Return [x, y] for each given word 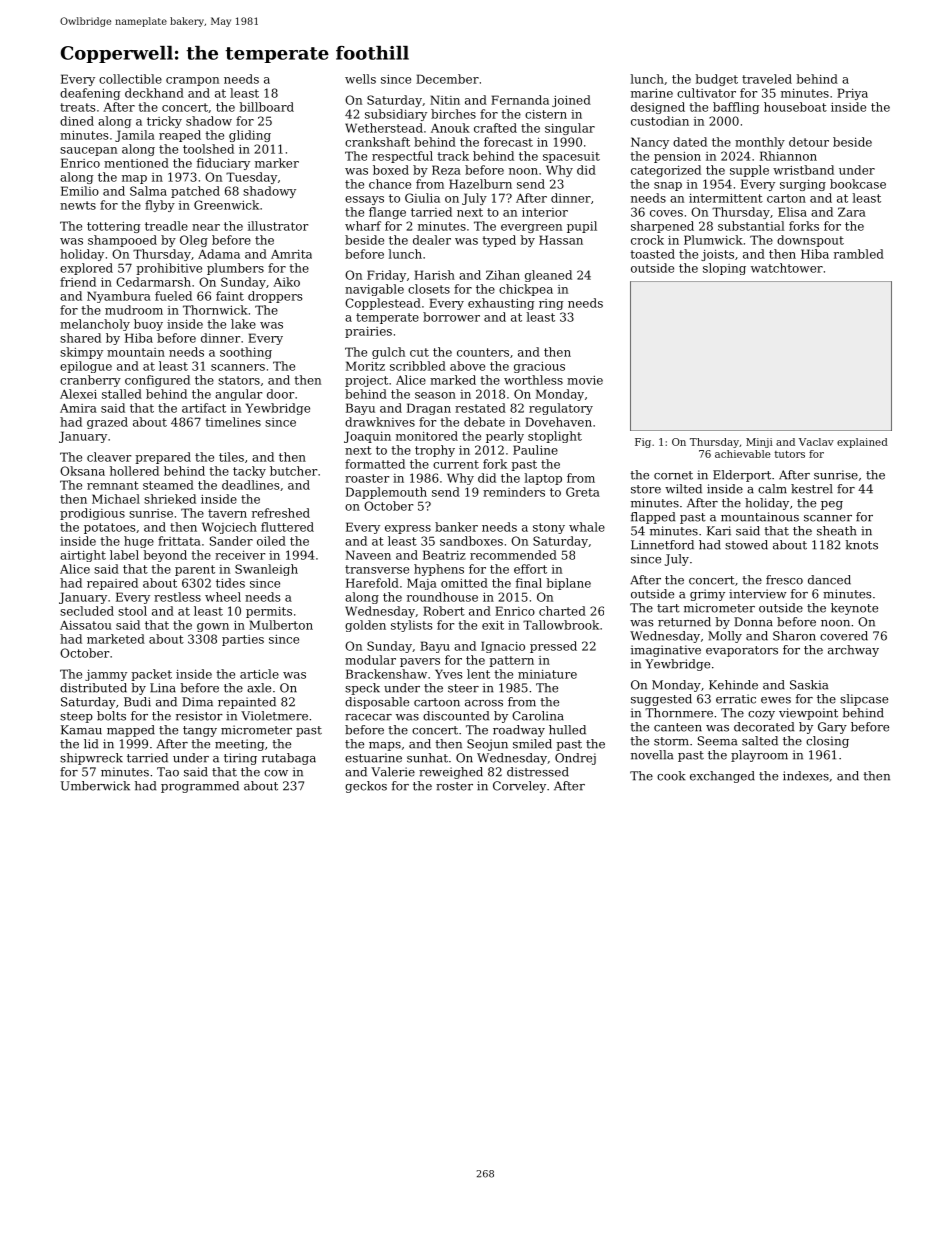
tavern [227, 513]
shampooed [122, 241]
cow [276, 773]
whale [587, 527]
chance [390, 184]
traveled [767, 79]
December [447, 79]
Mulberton [281, 625]
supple [749, 171]
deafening [90, 94]
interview [758, 594]
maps [385, 746]
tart [668, 608]
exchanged [722, 777]
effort [530, 569]
